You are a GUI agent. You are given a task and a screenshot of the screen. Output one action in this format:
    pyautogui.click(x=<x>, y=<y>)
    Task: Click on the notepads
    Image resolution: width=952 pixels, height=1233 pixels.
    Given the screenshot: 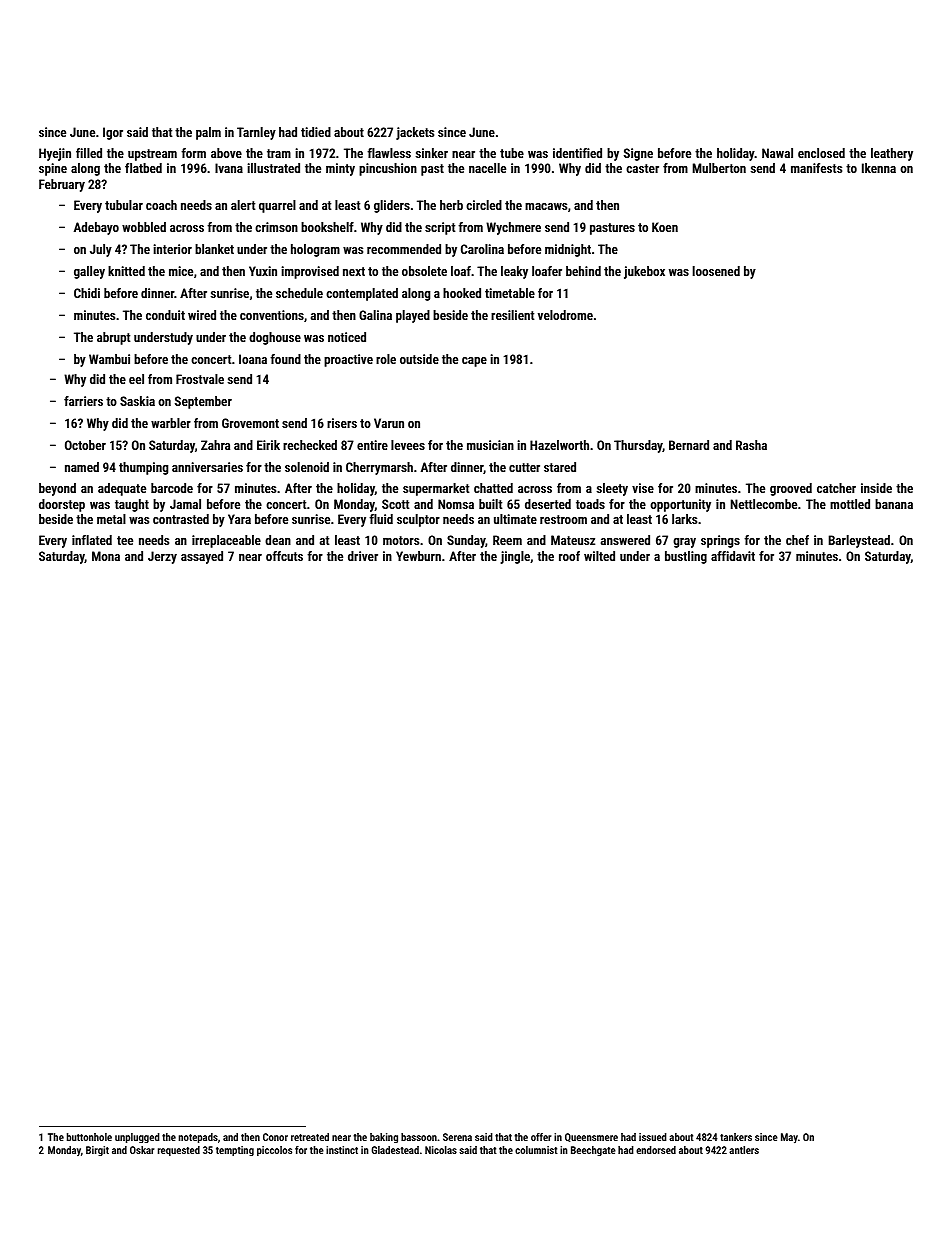 What is the action you would take?
    pyautogui.click(x=198, y=1138)
